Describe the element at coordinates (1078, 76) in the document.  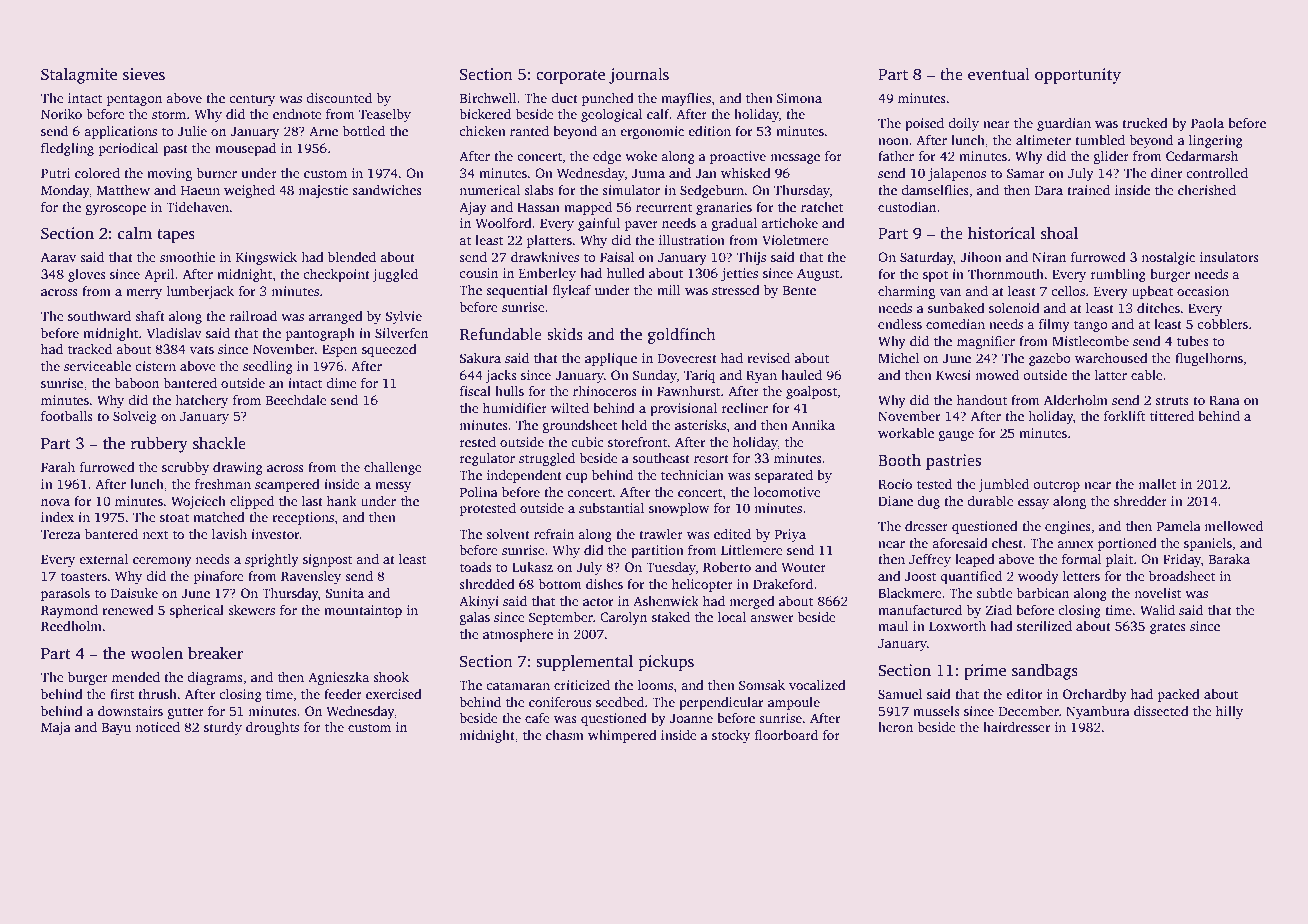
I see `opportunity` at that location.
